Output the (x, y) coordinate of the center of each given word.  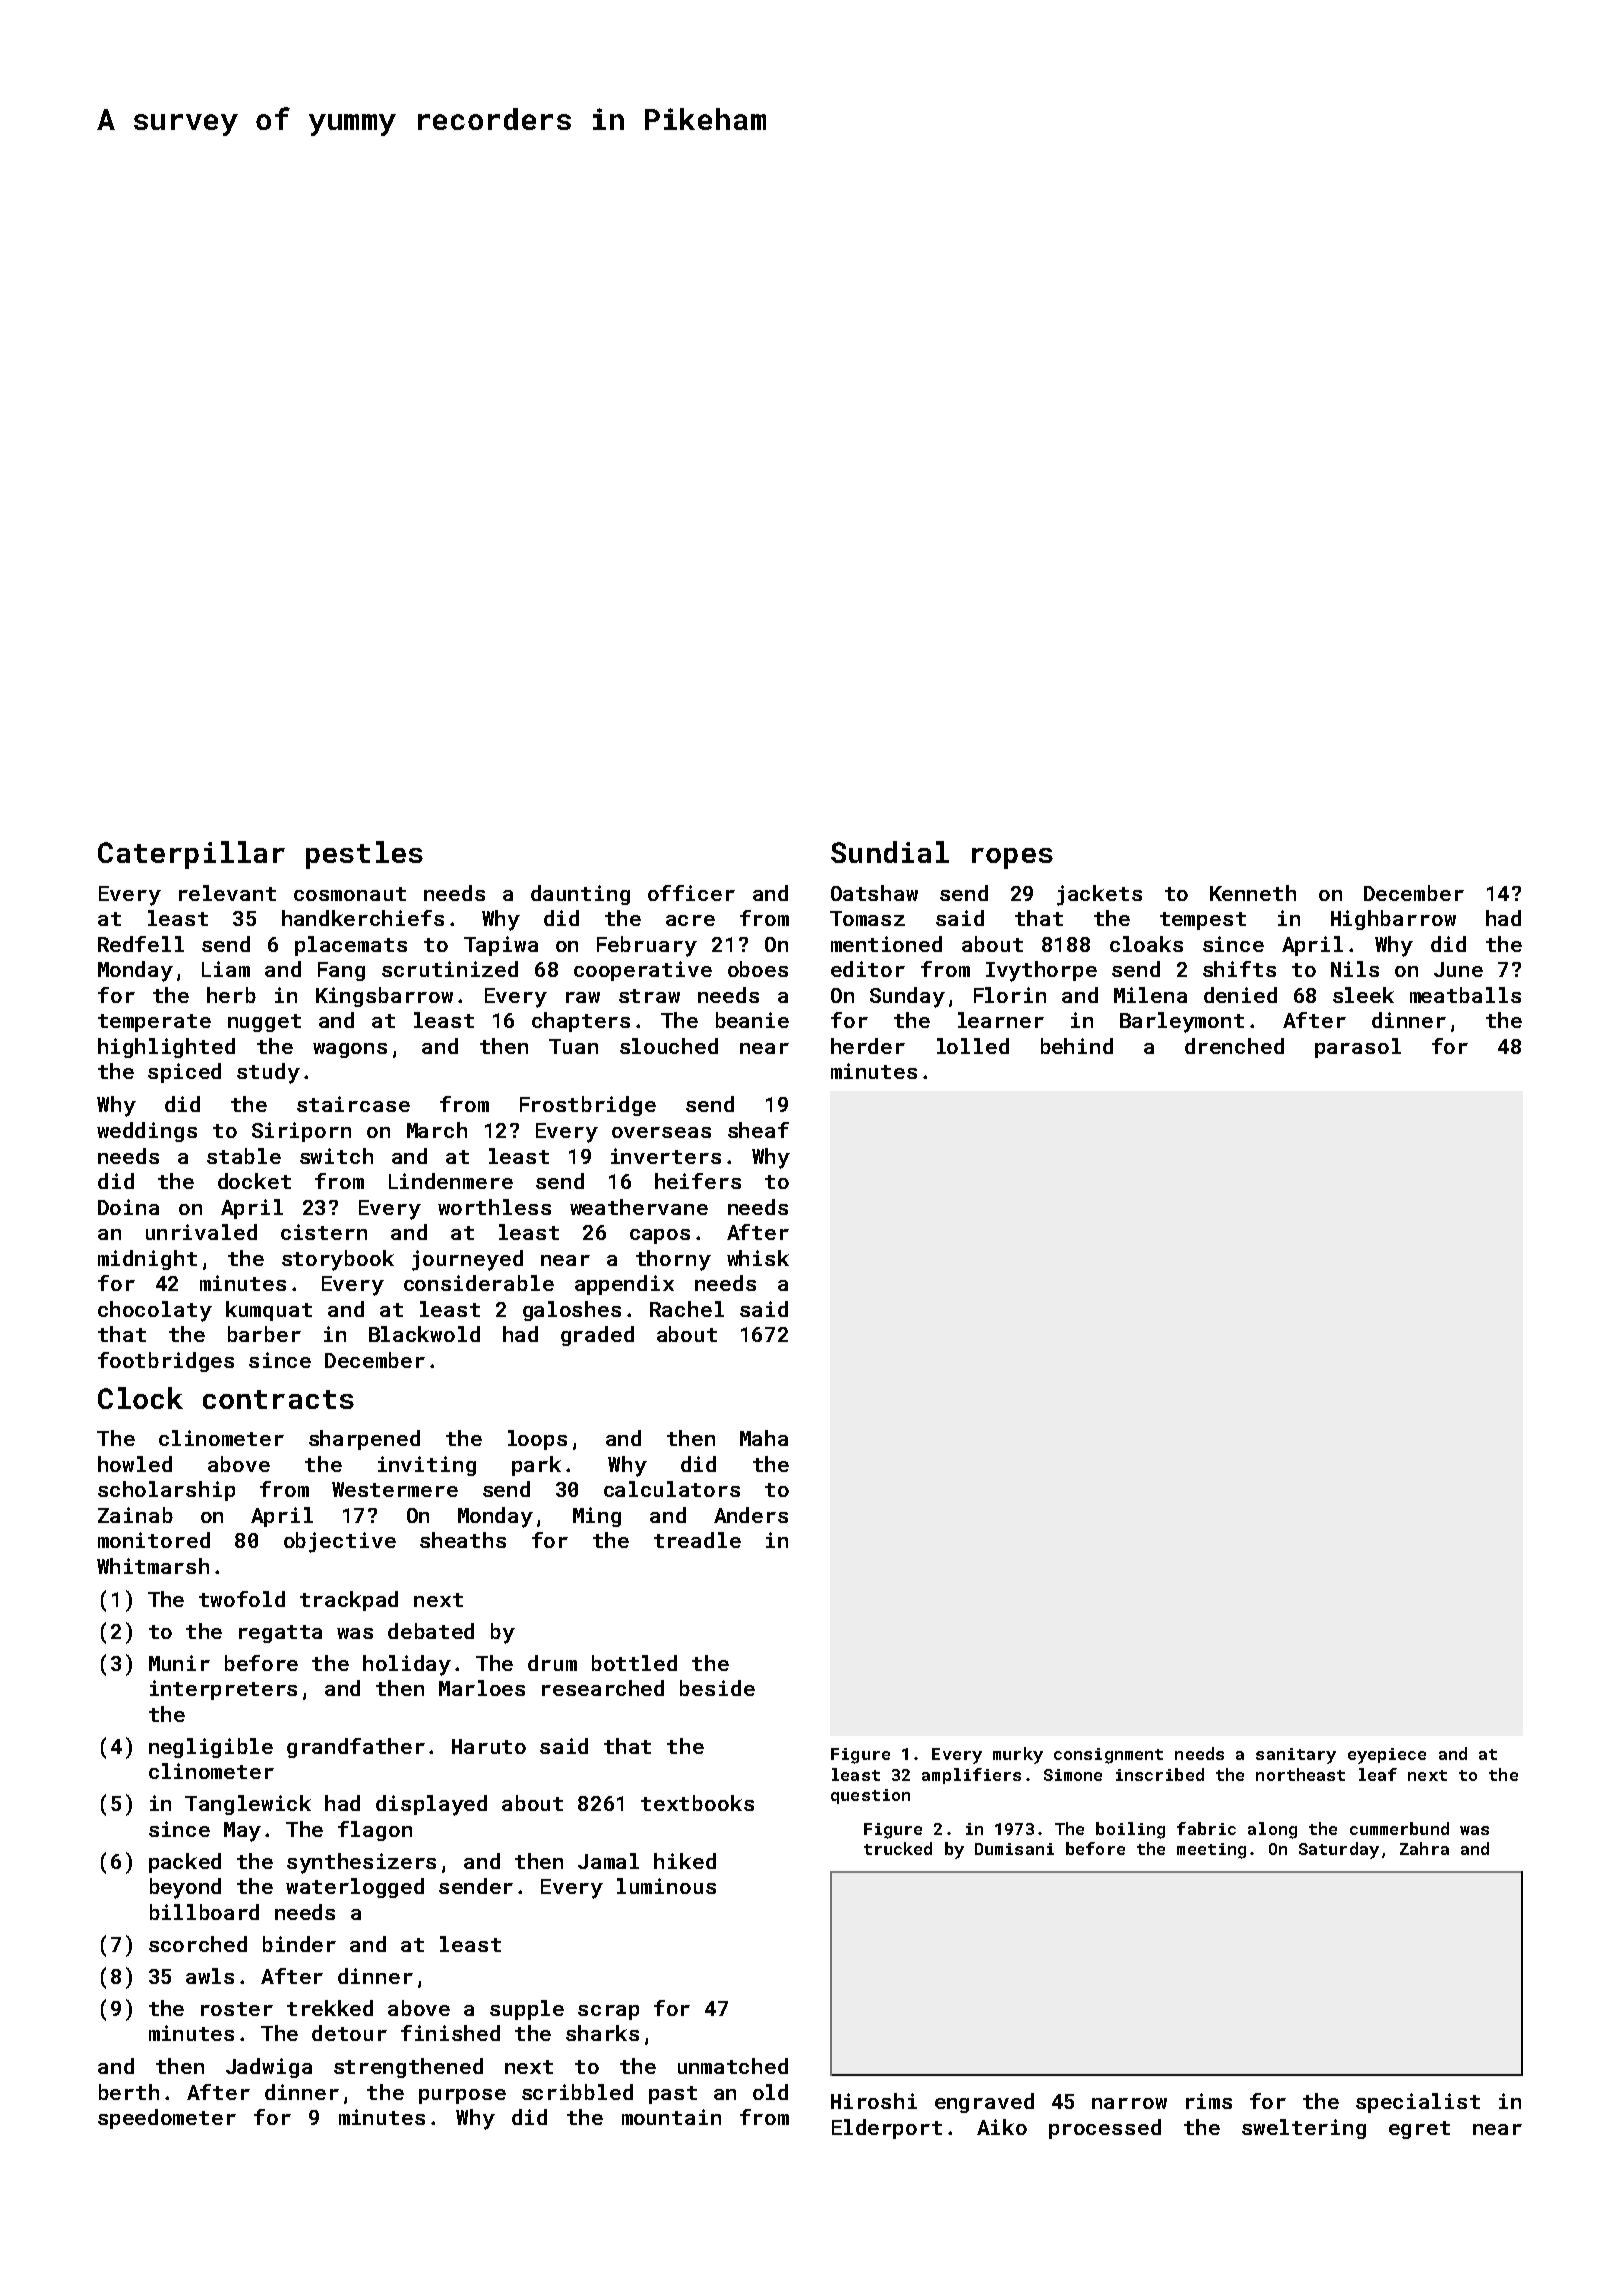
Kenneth (1253, 893)
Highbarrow (1393, 920)
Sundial (890, 852)
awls (210, 1976)
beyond (185, 1888)
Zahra (1424, 1848)
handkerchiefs (363, 918)
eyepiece (1387, 1756)
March (437, 1130)
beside (717, 1688)
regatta (280, 1634)
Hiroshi (874, 2101)
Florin (1010, 995)
